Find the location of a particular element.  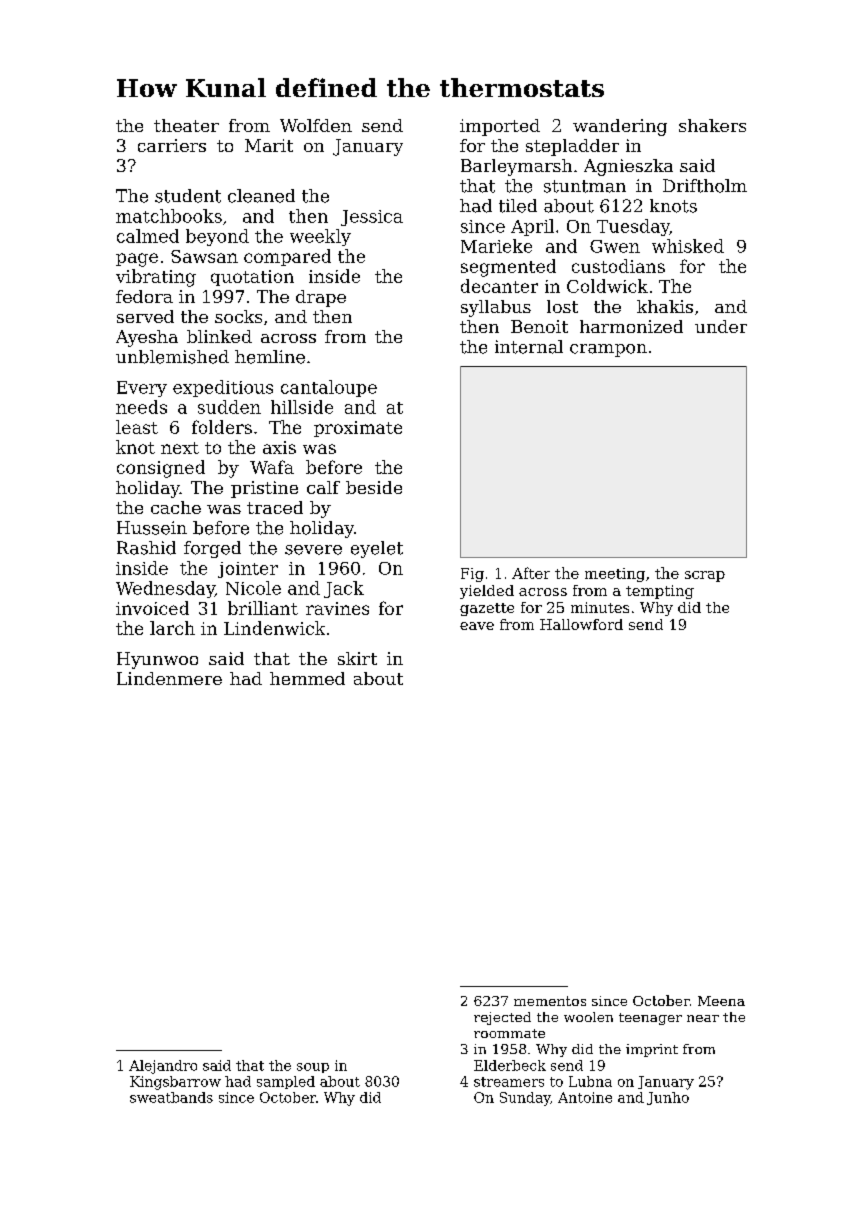

Hyunwoo is located at coordinates (157, 660).
